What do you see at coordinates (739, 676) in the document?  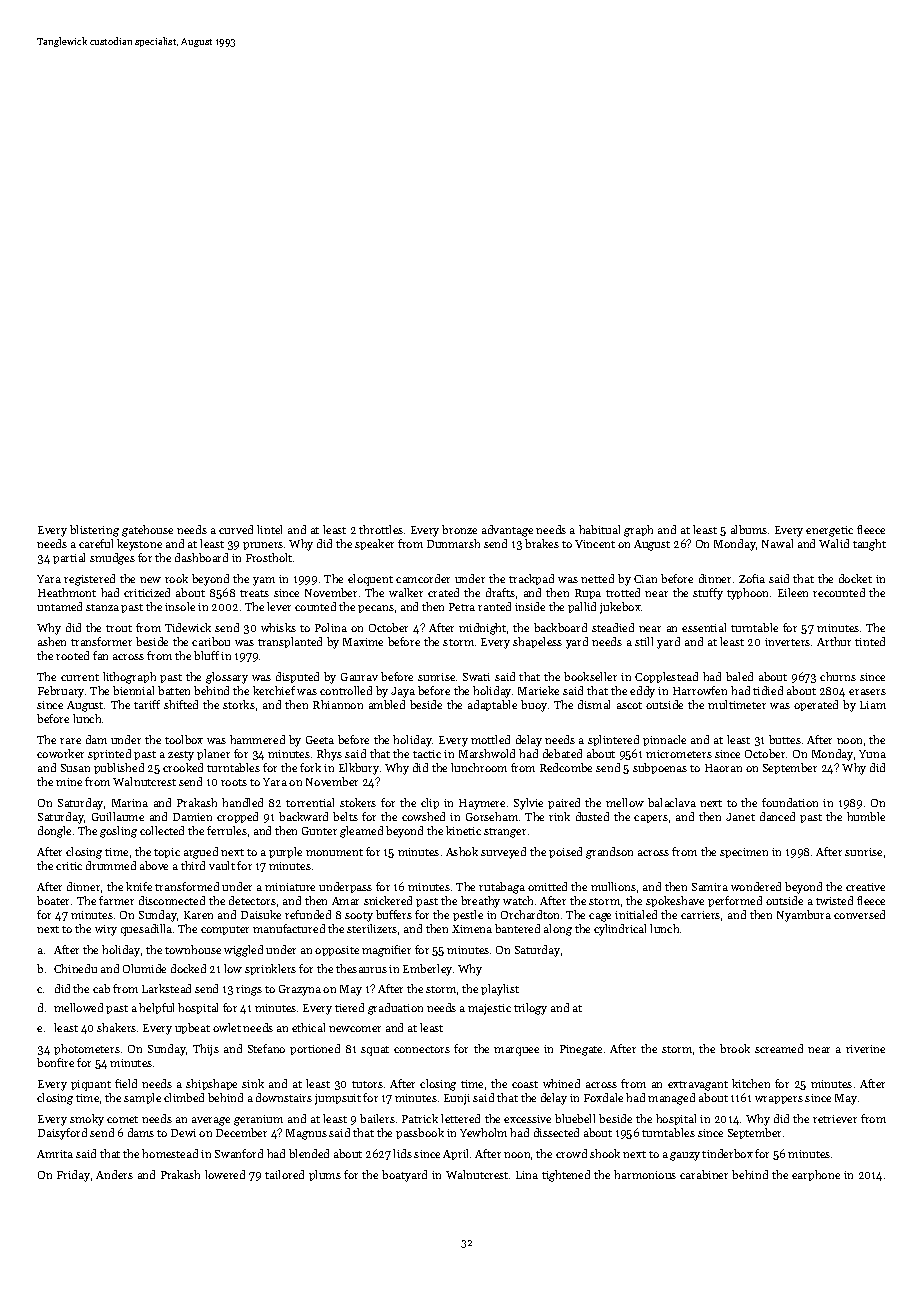 I see `baled` at bounding box center [739, 676].
